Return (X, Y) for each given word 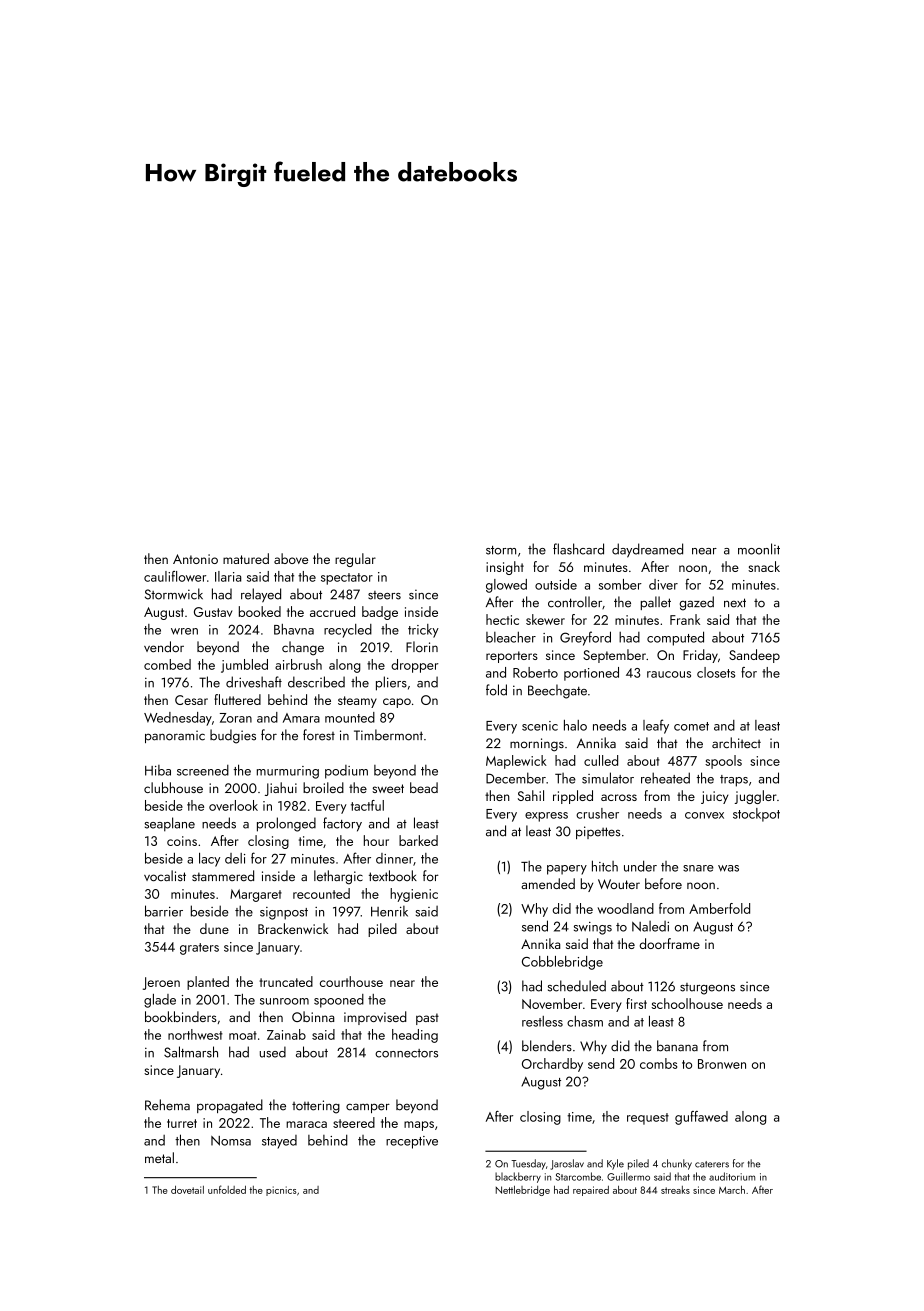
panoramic (175, 736)
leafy (656, 726)
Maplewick (516, 762)
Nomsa (231, 1141)
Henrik (389, 911)
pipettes (598, 832)
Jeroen (161, 983)
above (291, 558)
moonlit (759, 549)
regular (355, 560)
